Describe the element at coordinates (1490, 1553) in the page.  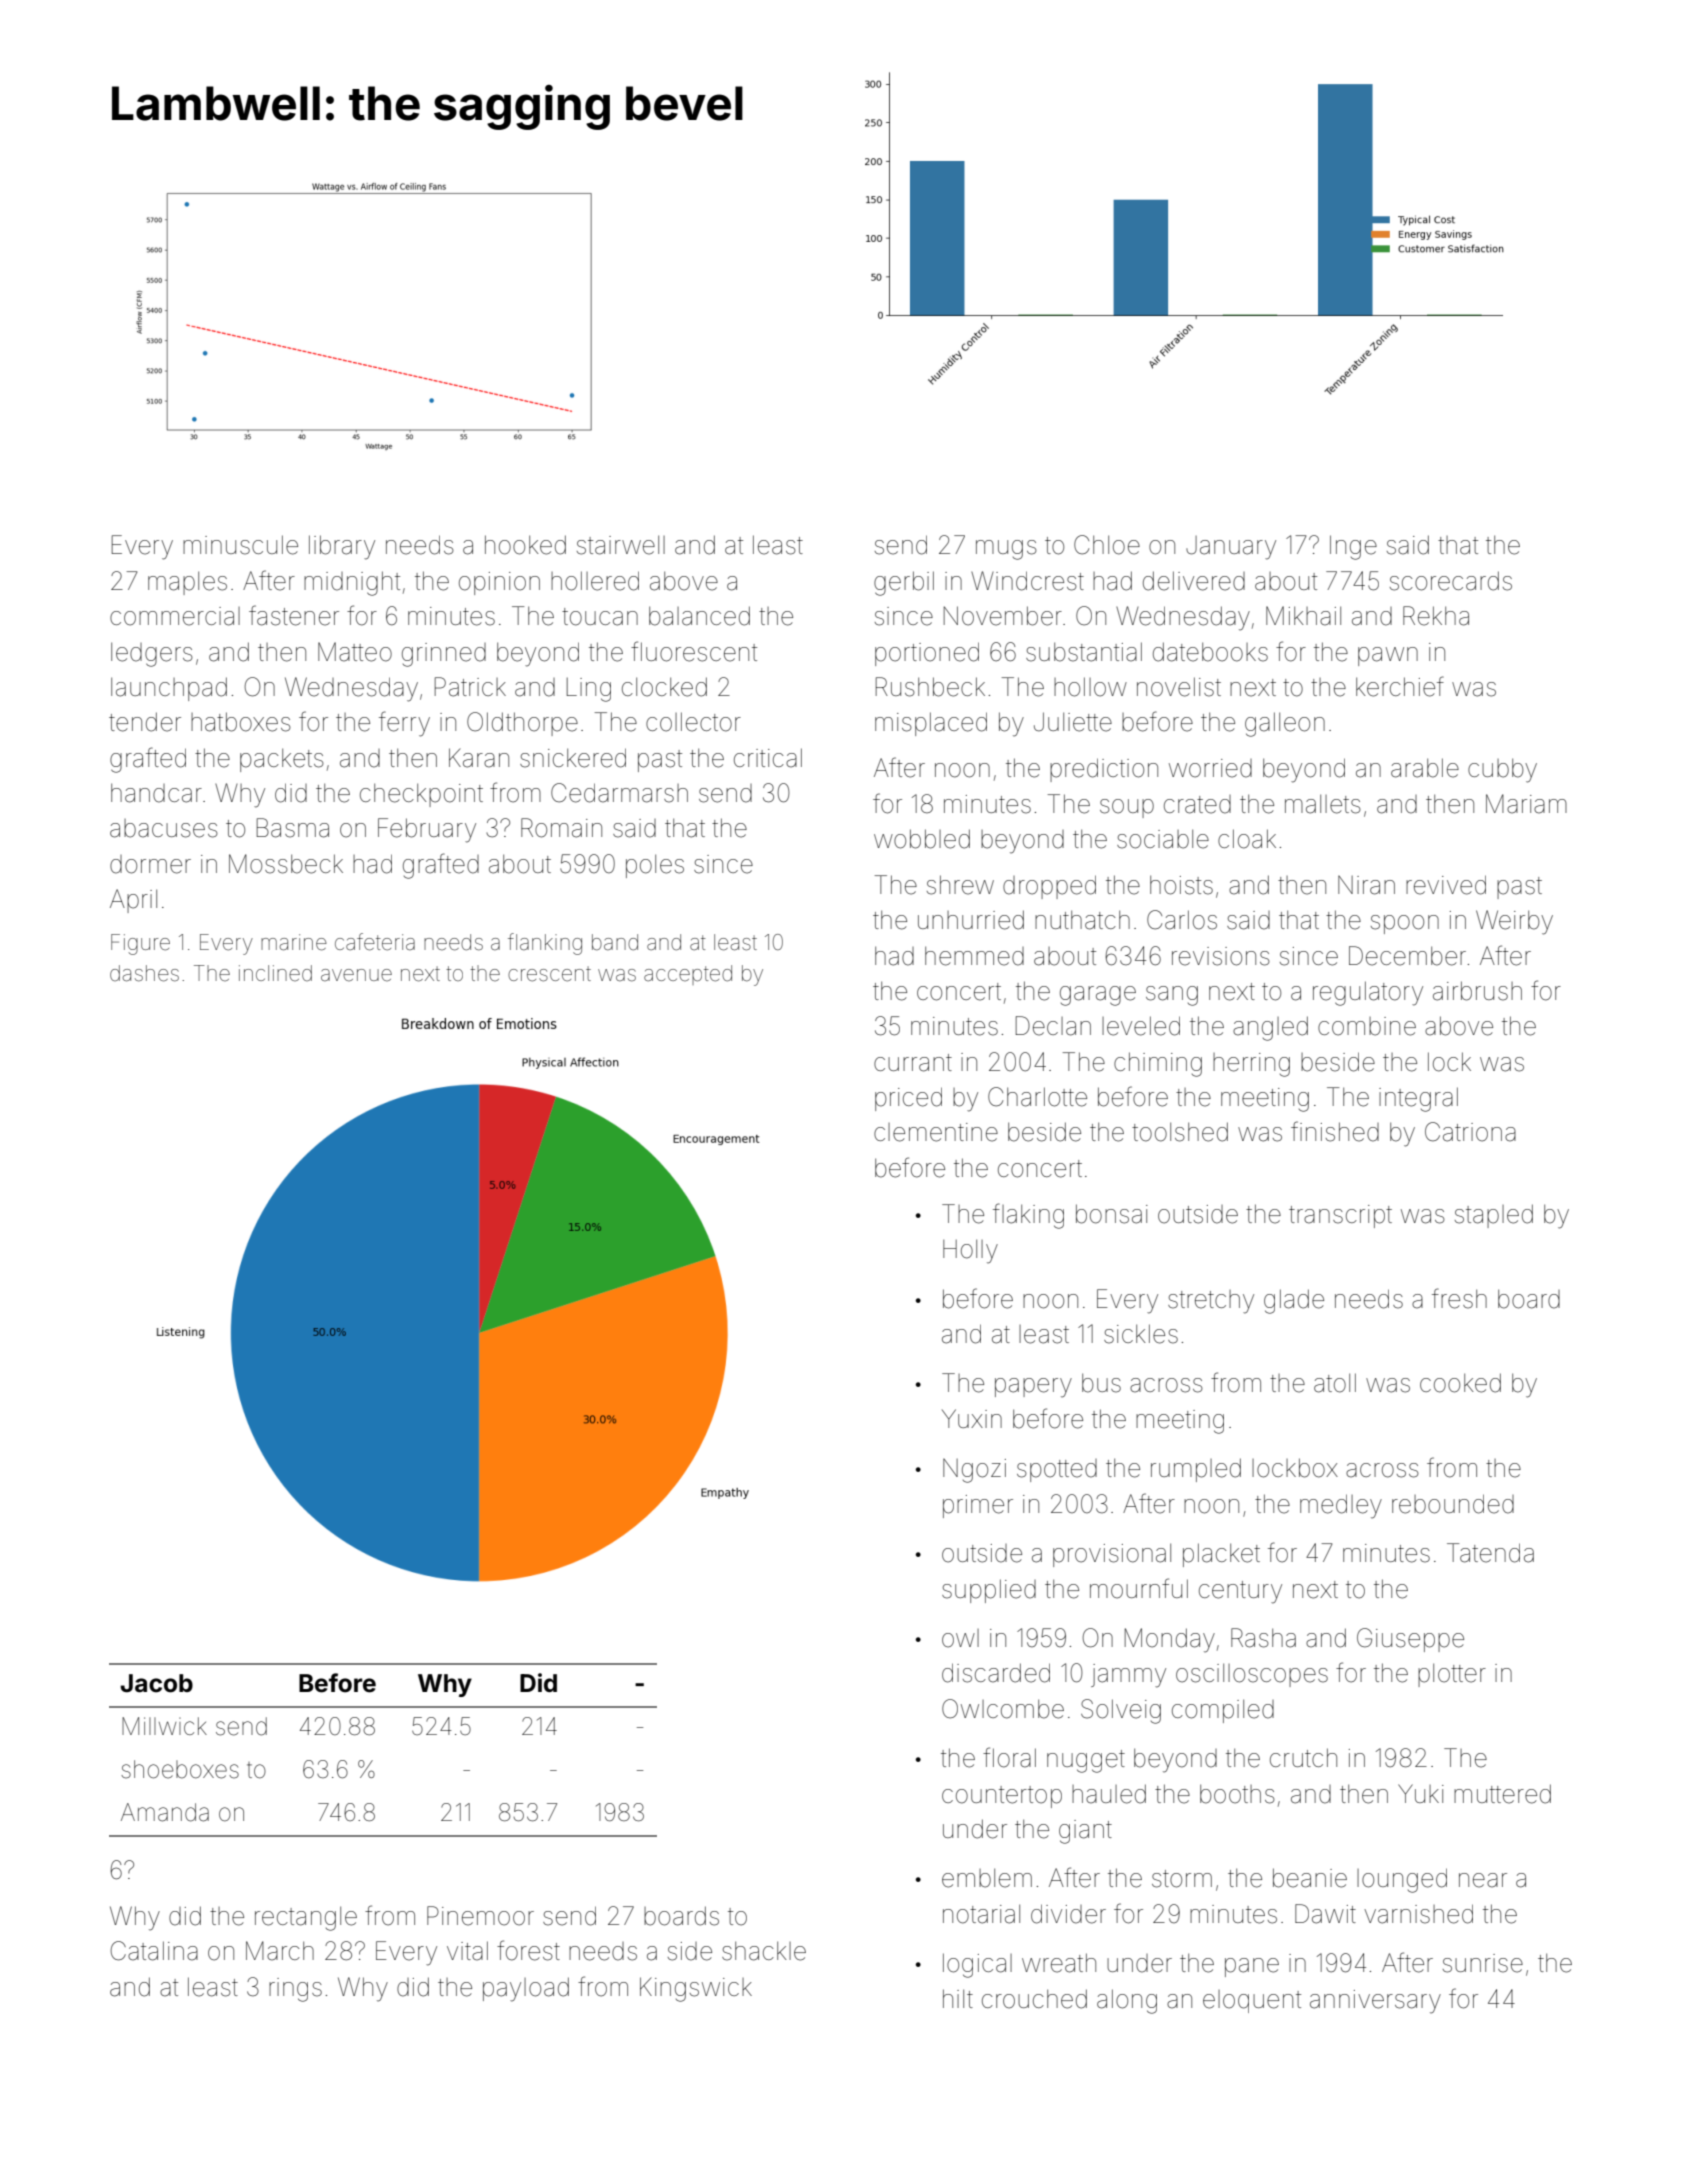
I see `Tatenda` at that location.
